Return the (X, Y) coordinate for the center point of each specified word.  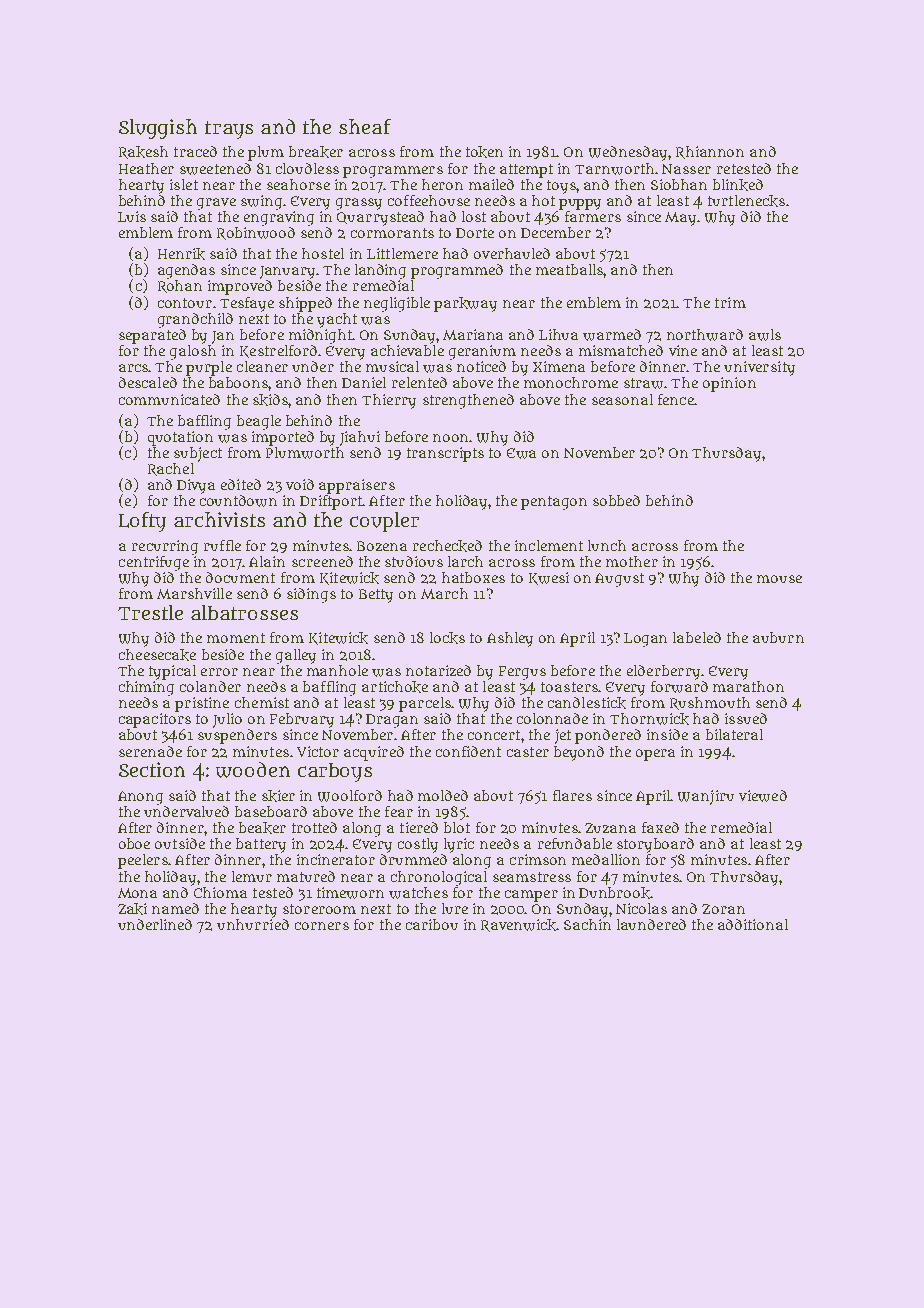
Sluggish (158, 129)
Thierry (389, 401)
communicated (169, 399)
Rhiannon (710, 152)
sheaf (365, 126)
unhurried (253, 924)
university (759, 368)
